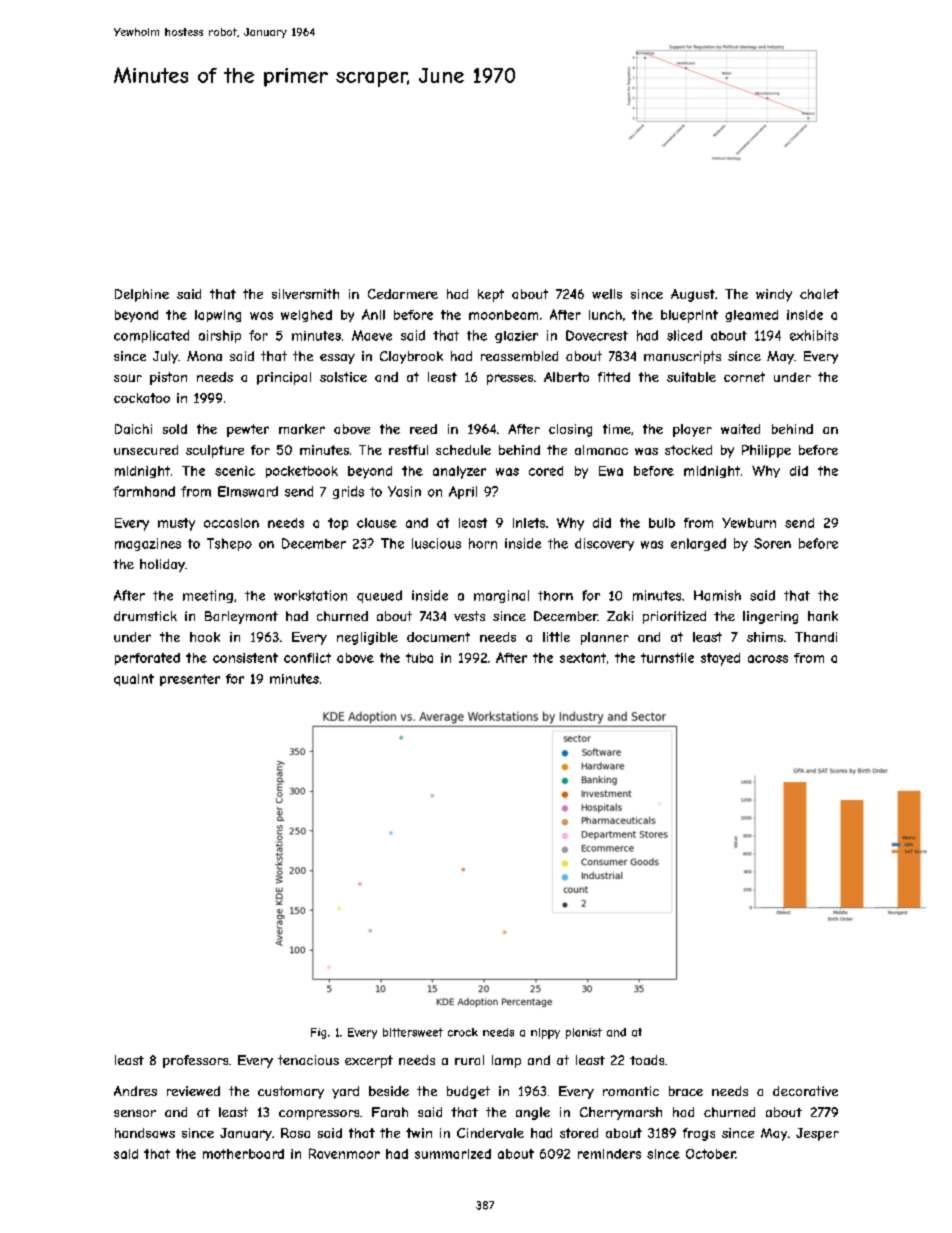 Image resolution: width=952 pixels, height=1233 pixels. Describe the element at coordinates (692, 430) in the screenshot. I see `player` at that location.
